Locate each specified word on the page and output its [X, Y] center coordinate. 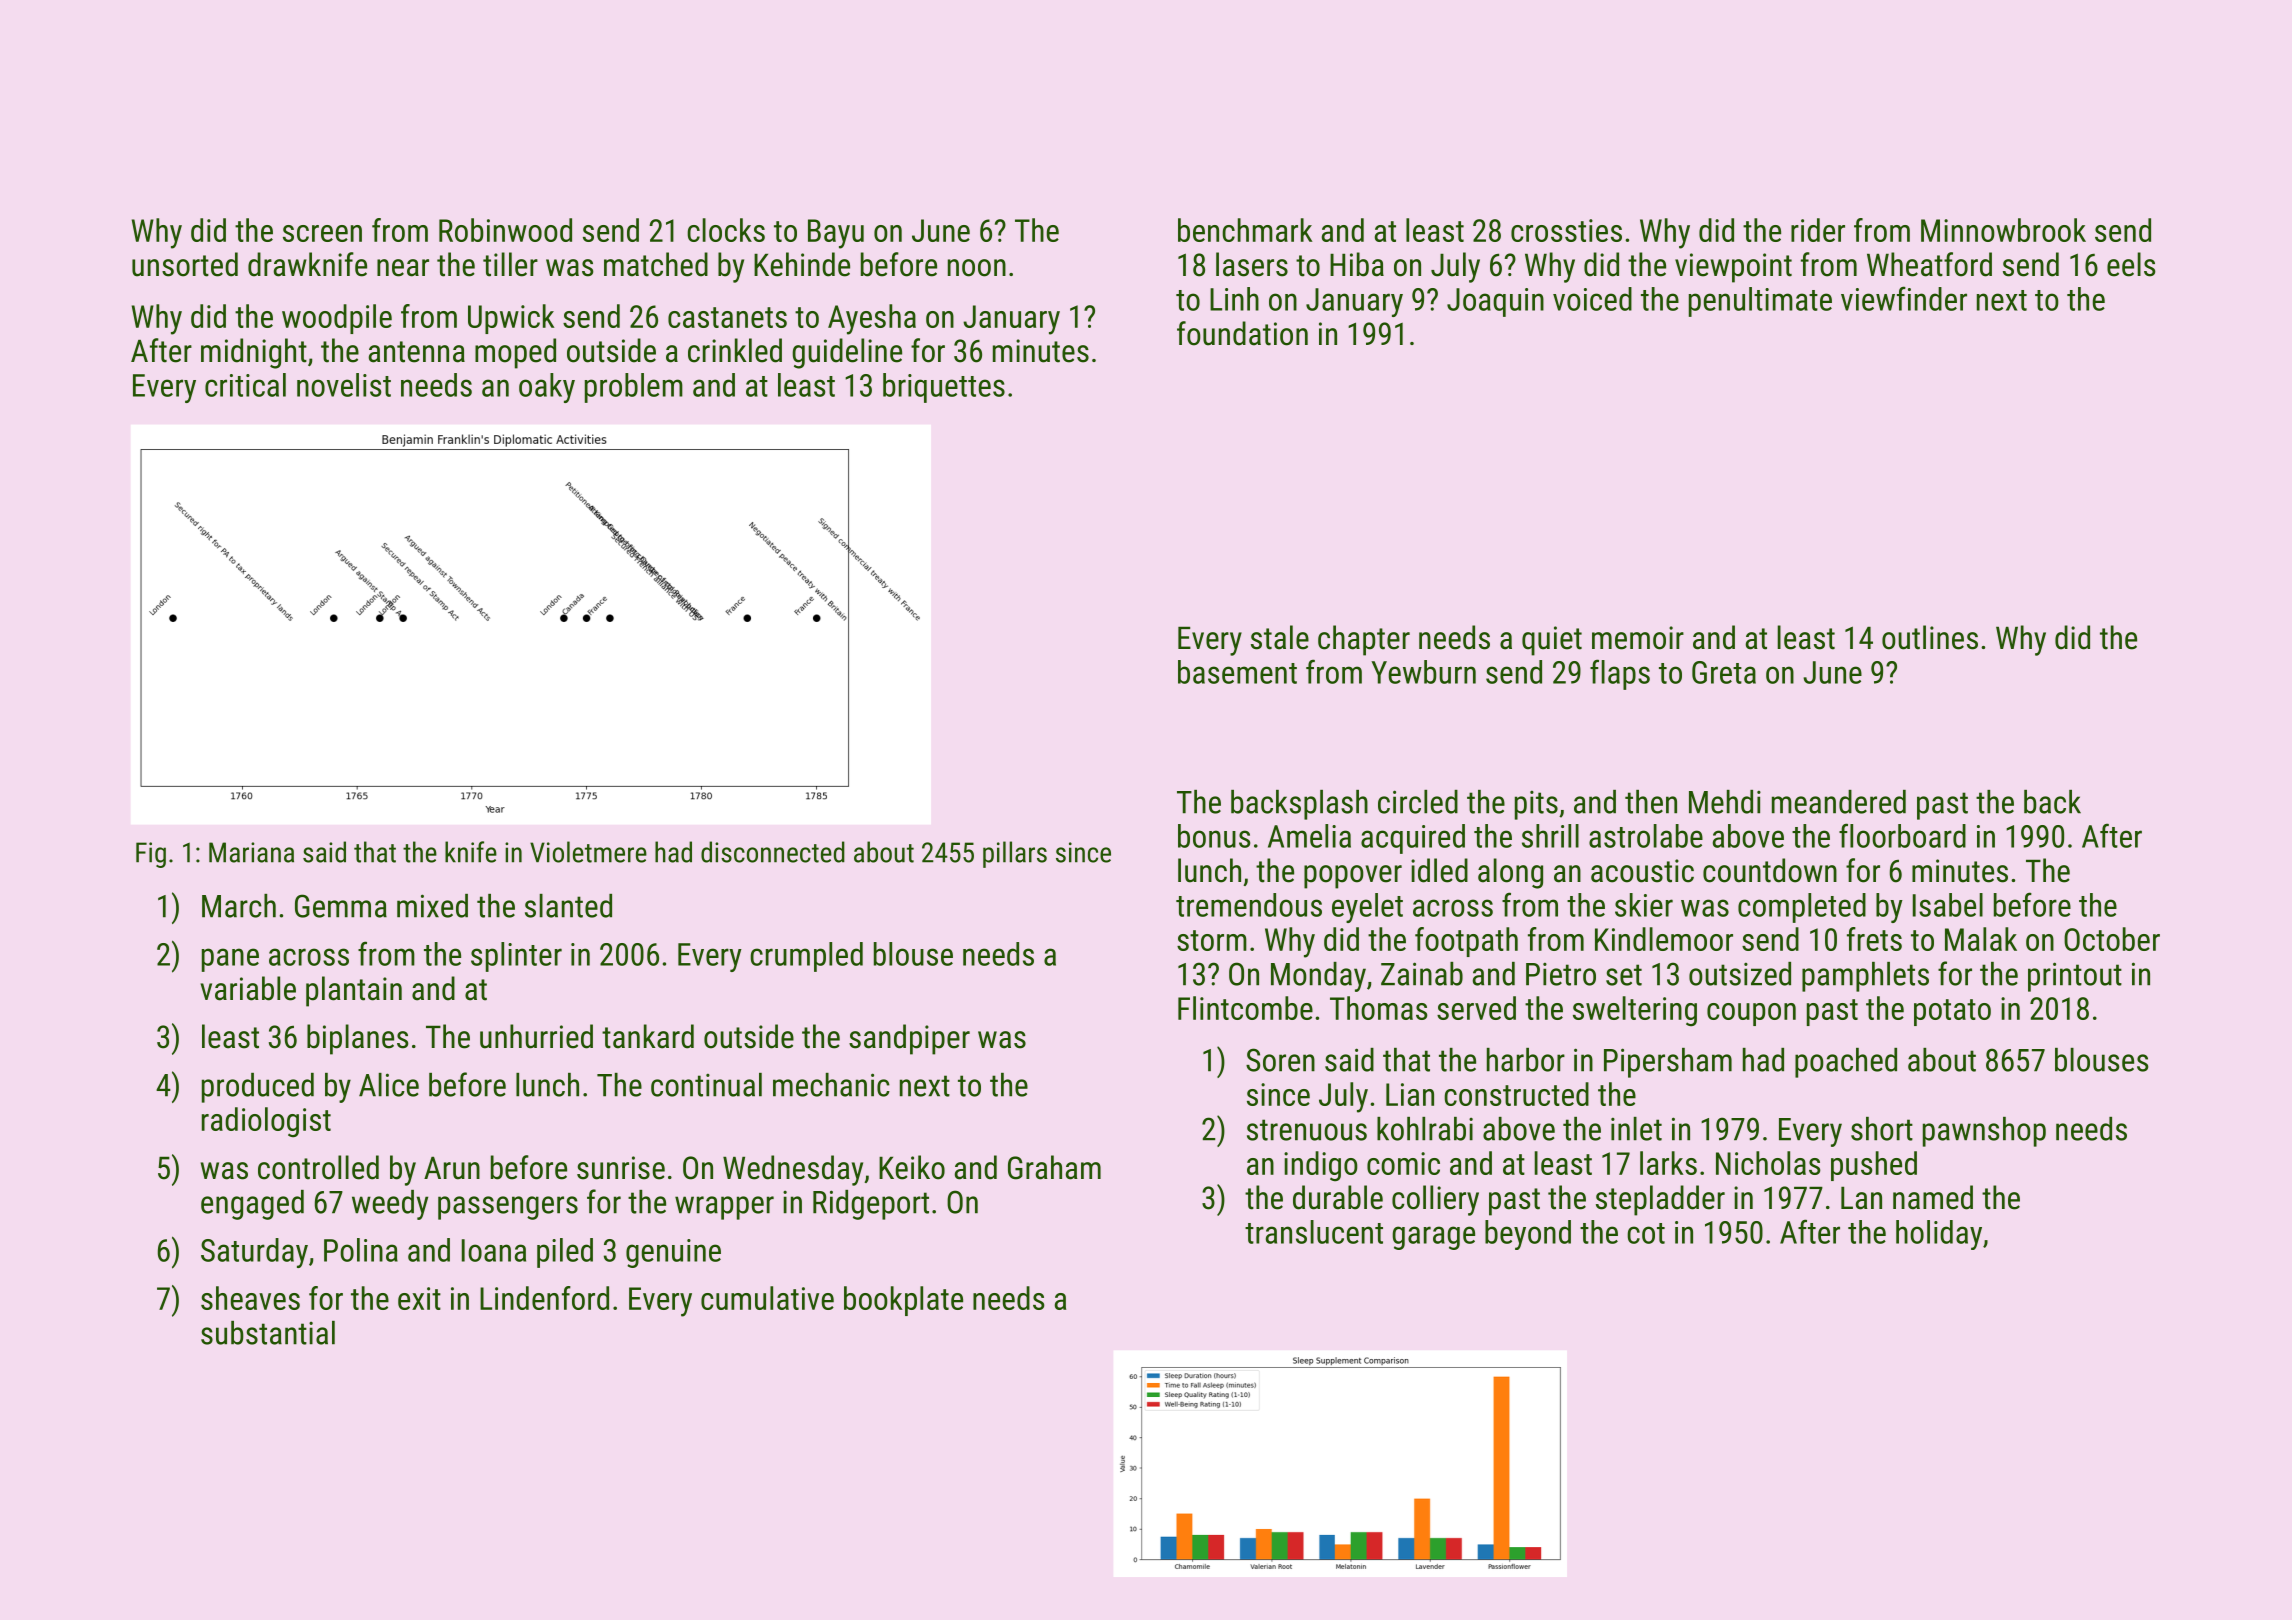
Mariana [251, 852]
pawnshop [1984, 1132]
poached [1846, 1063]
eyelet [1367, 908]
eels [2131, 264]
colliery [1435, 1200]
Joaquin [1495, 302]
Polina [361, 1250]
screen [322, 233]
